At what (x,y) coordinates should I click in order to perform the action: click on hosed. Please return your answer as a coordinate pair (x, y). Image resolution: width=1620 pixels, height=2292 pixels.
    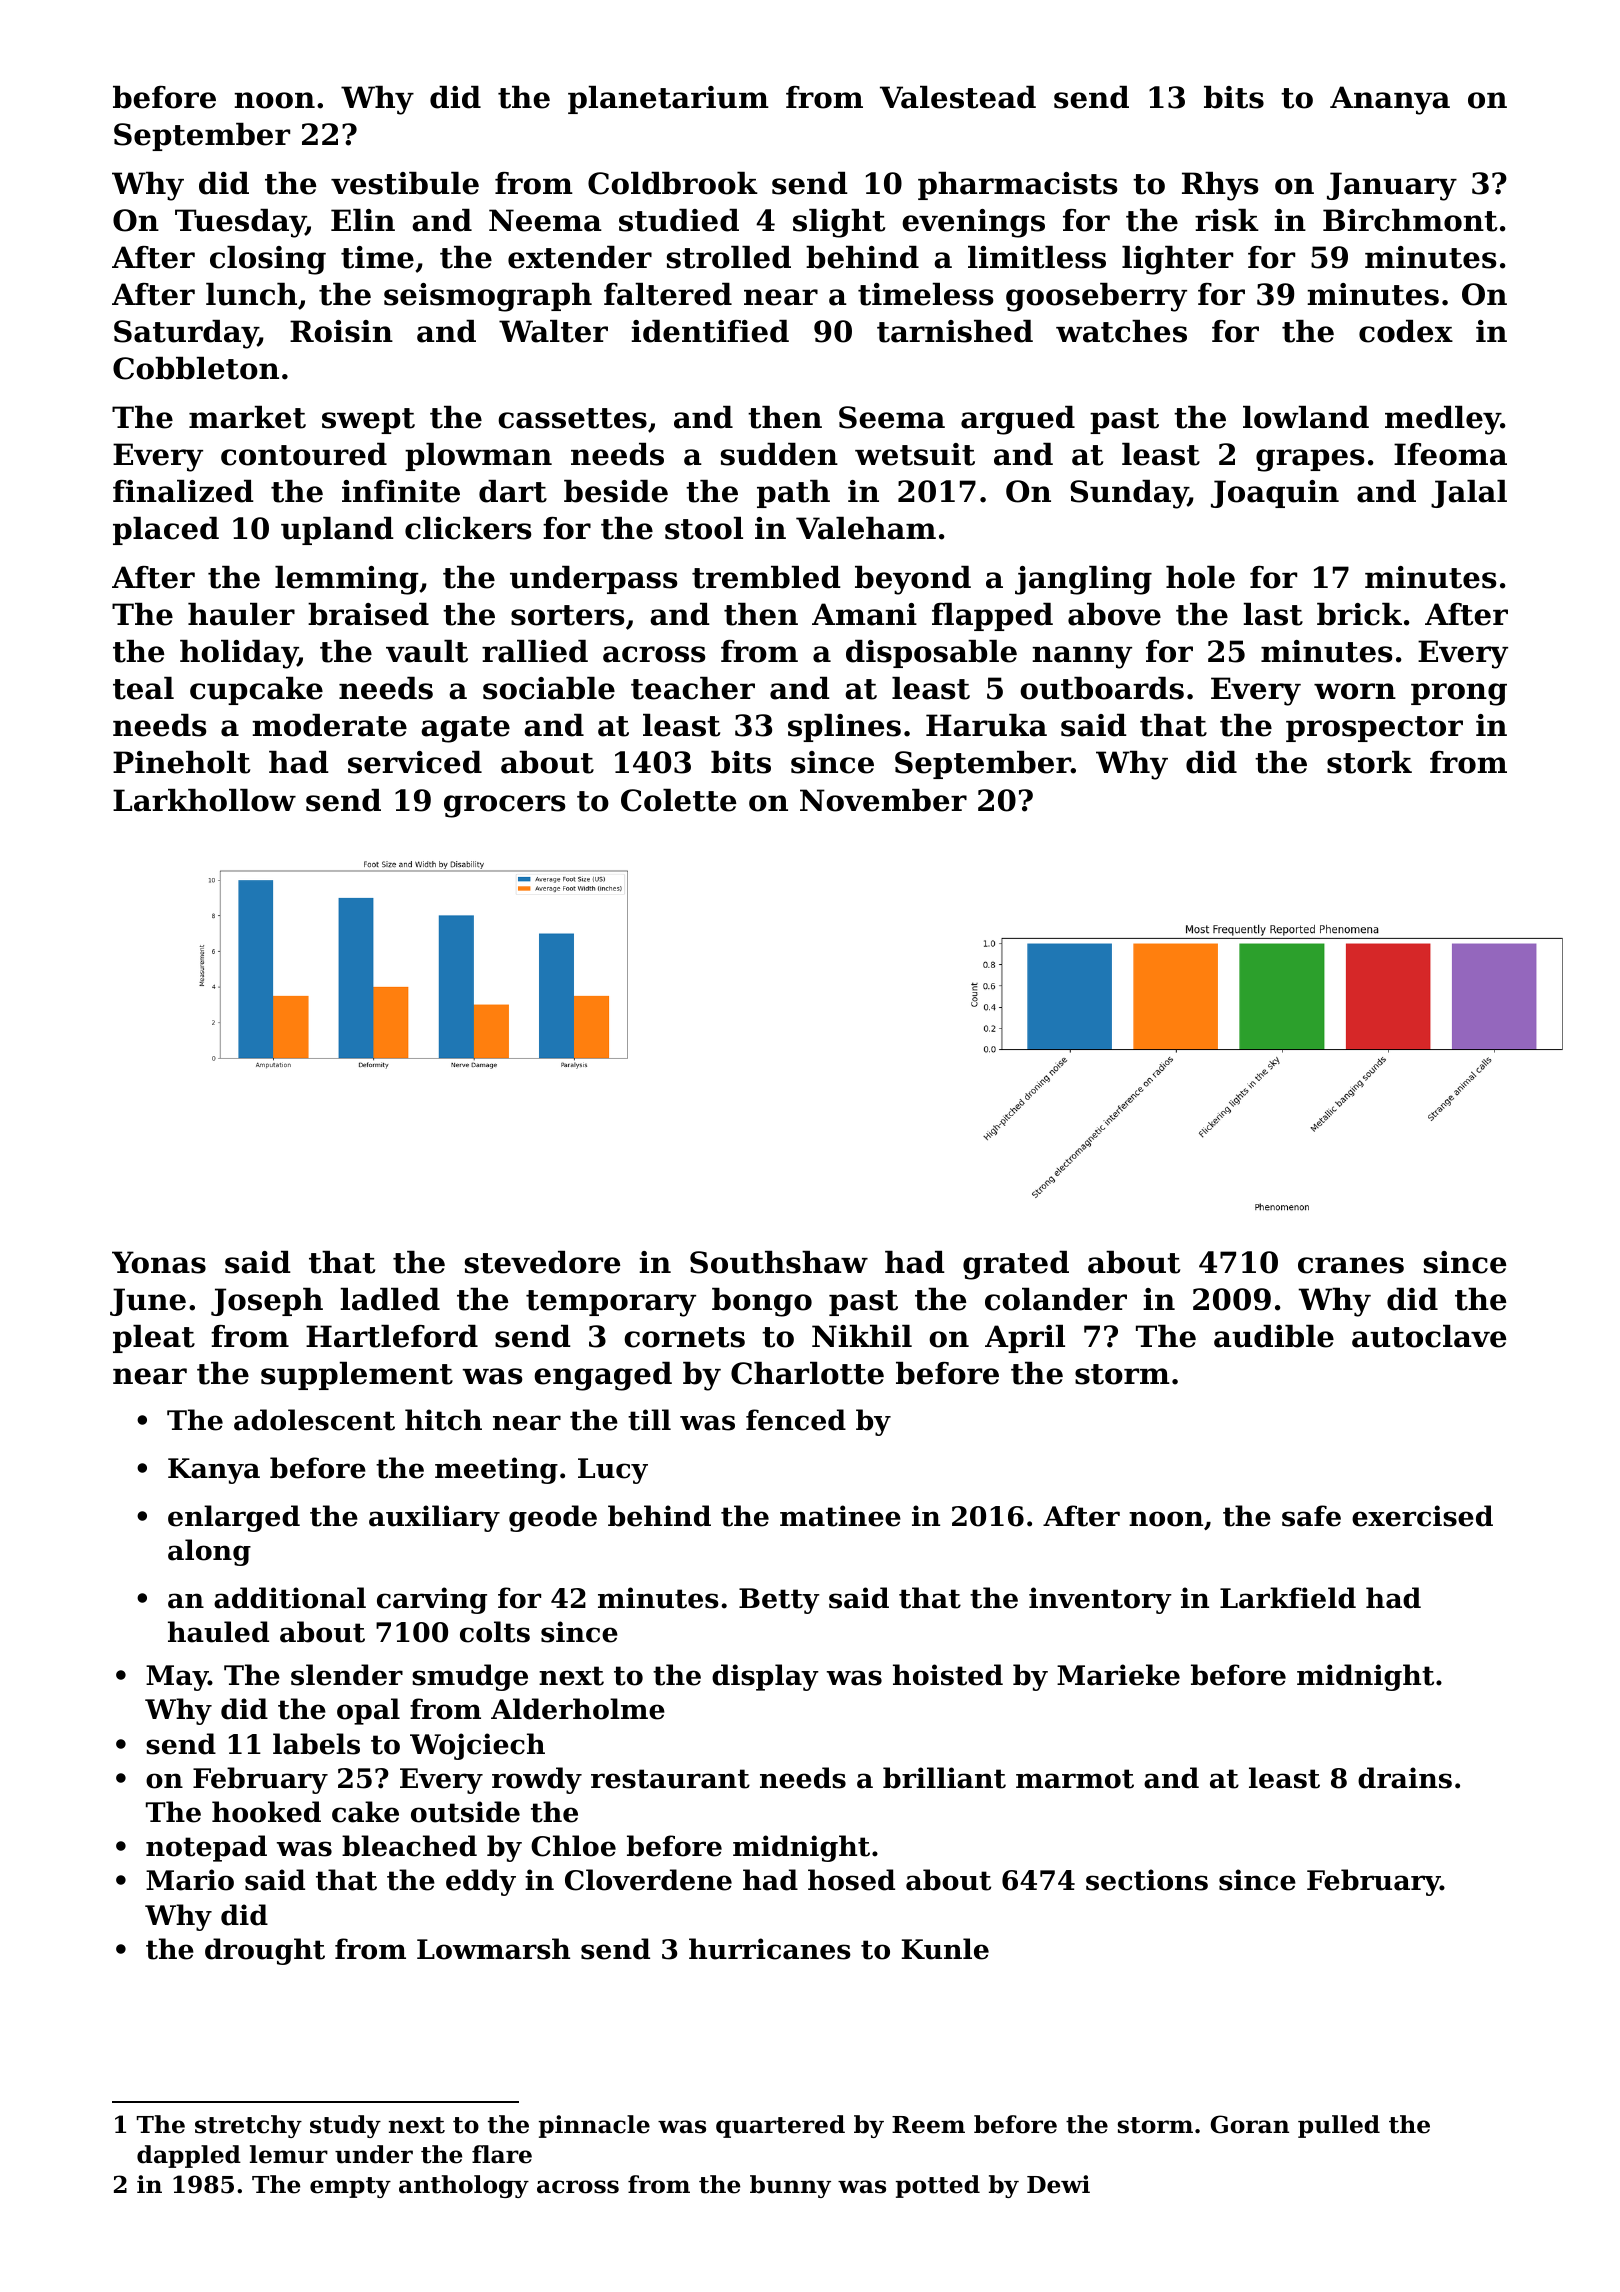
    Looking at the image, I should click on (851, 1880).
